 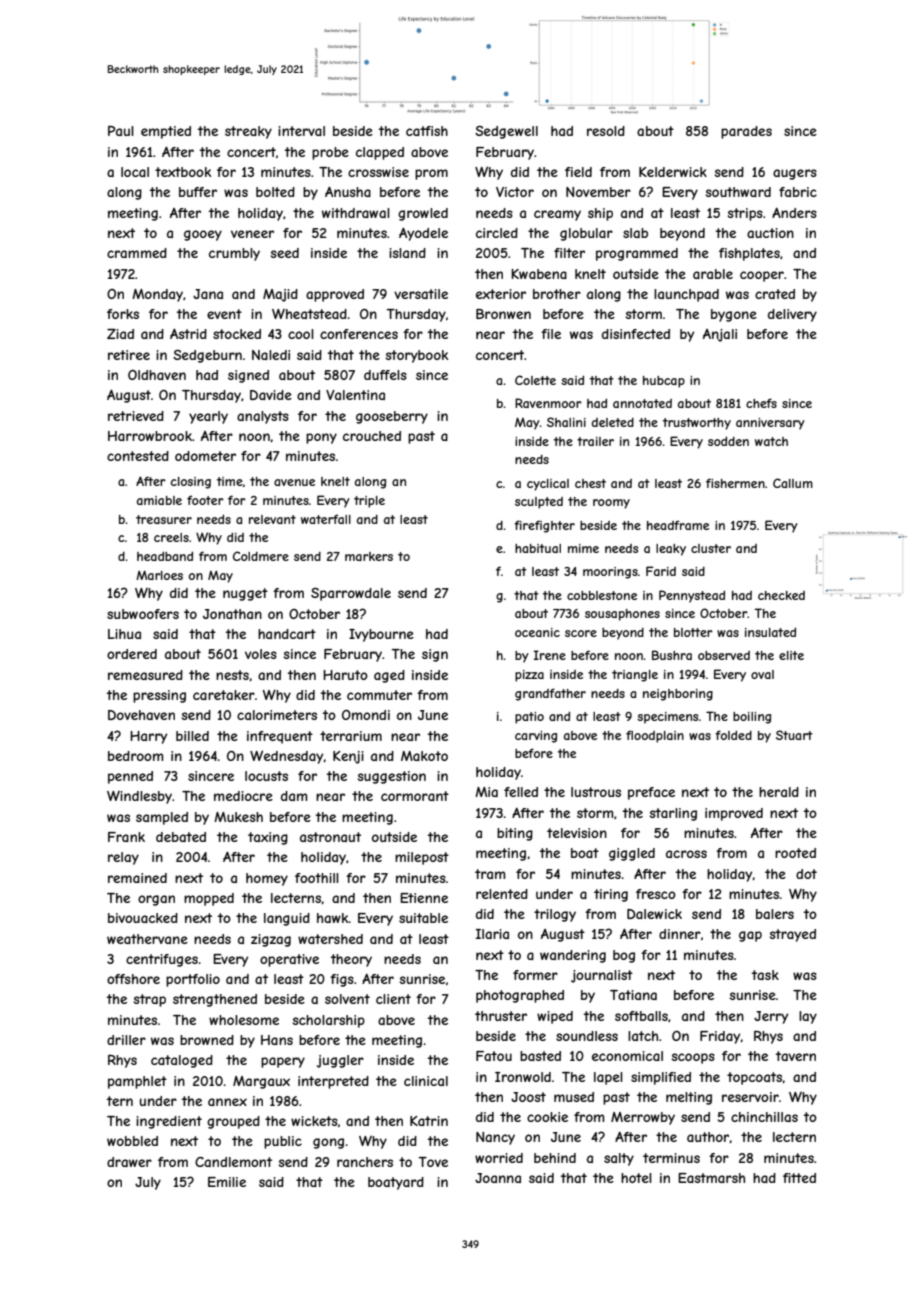 I want to click on suggestion, so click(x=392, y=777).
